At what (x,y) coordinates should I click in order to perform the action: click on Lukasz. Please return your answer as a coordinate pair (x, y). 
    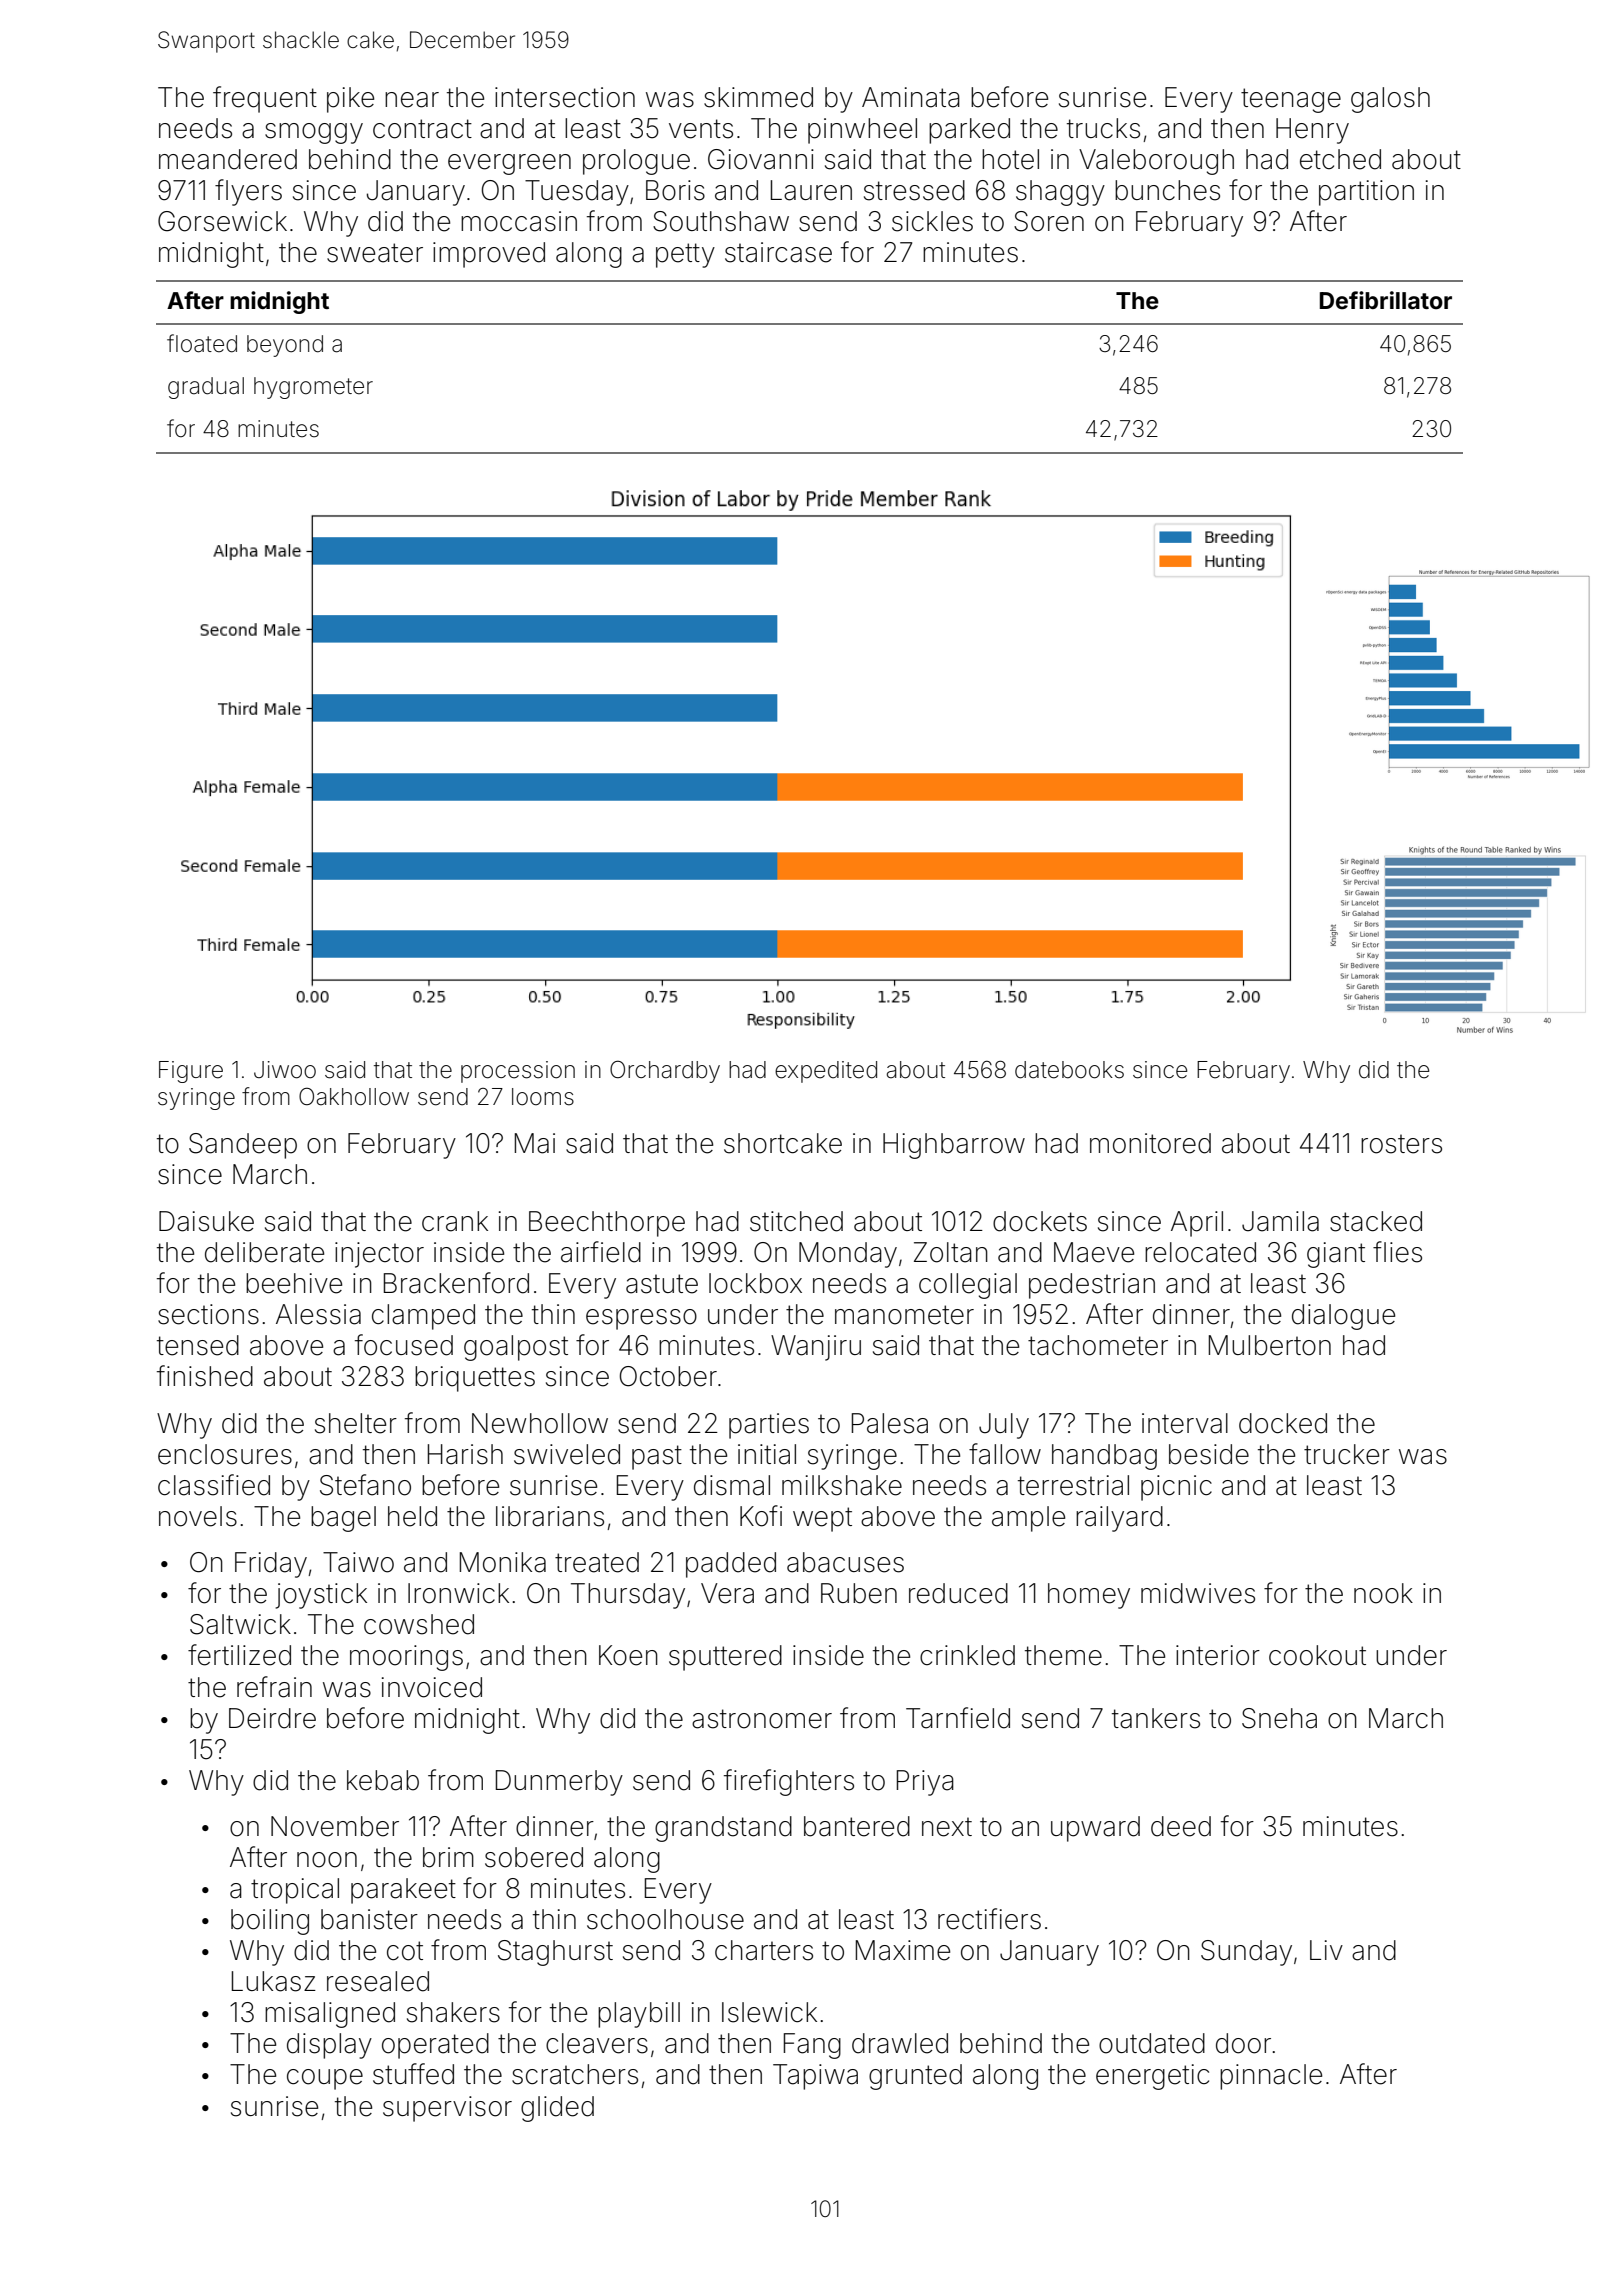
    Looking at the image, I should click on (274, 1981).
